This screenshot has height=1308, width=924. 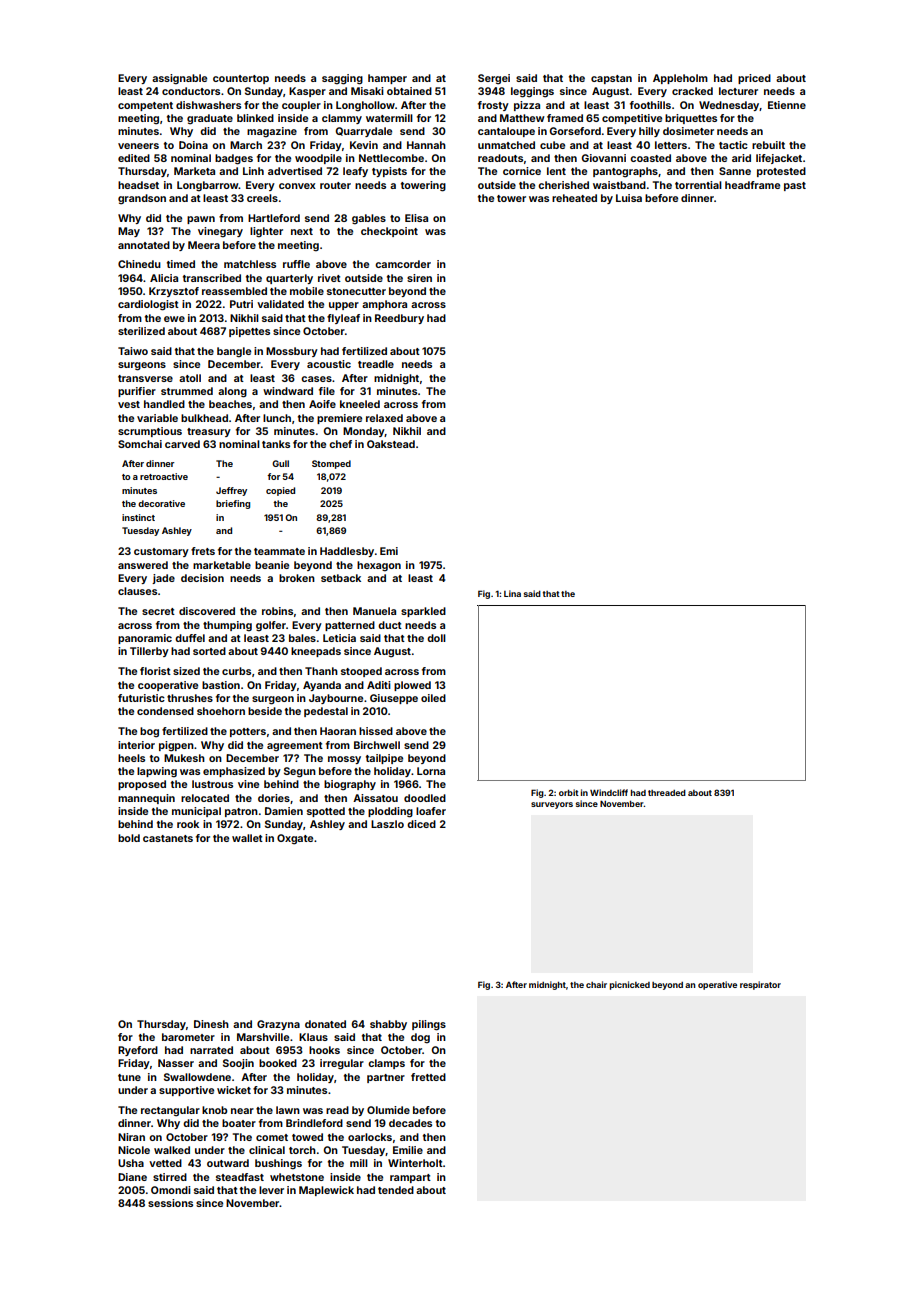 I want to click on diced, so click(x=421, y=824).
